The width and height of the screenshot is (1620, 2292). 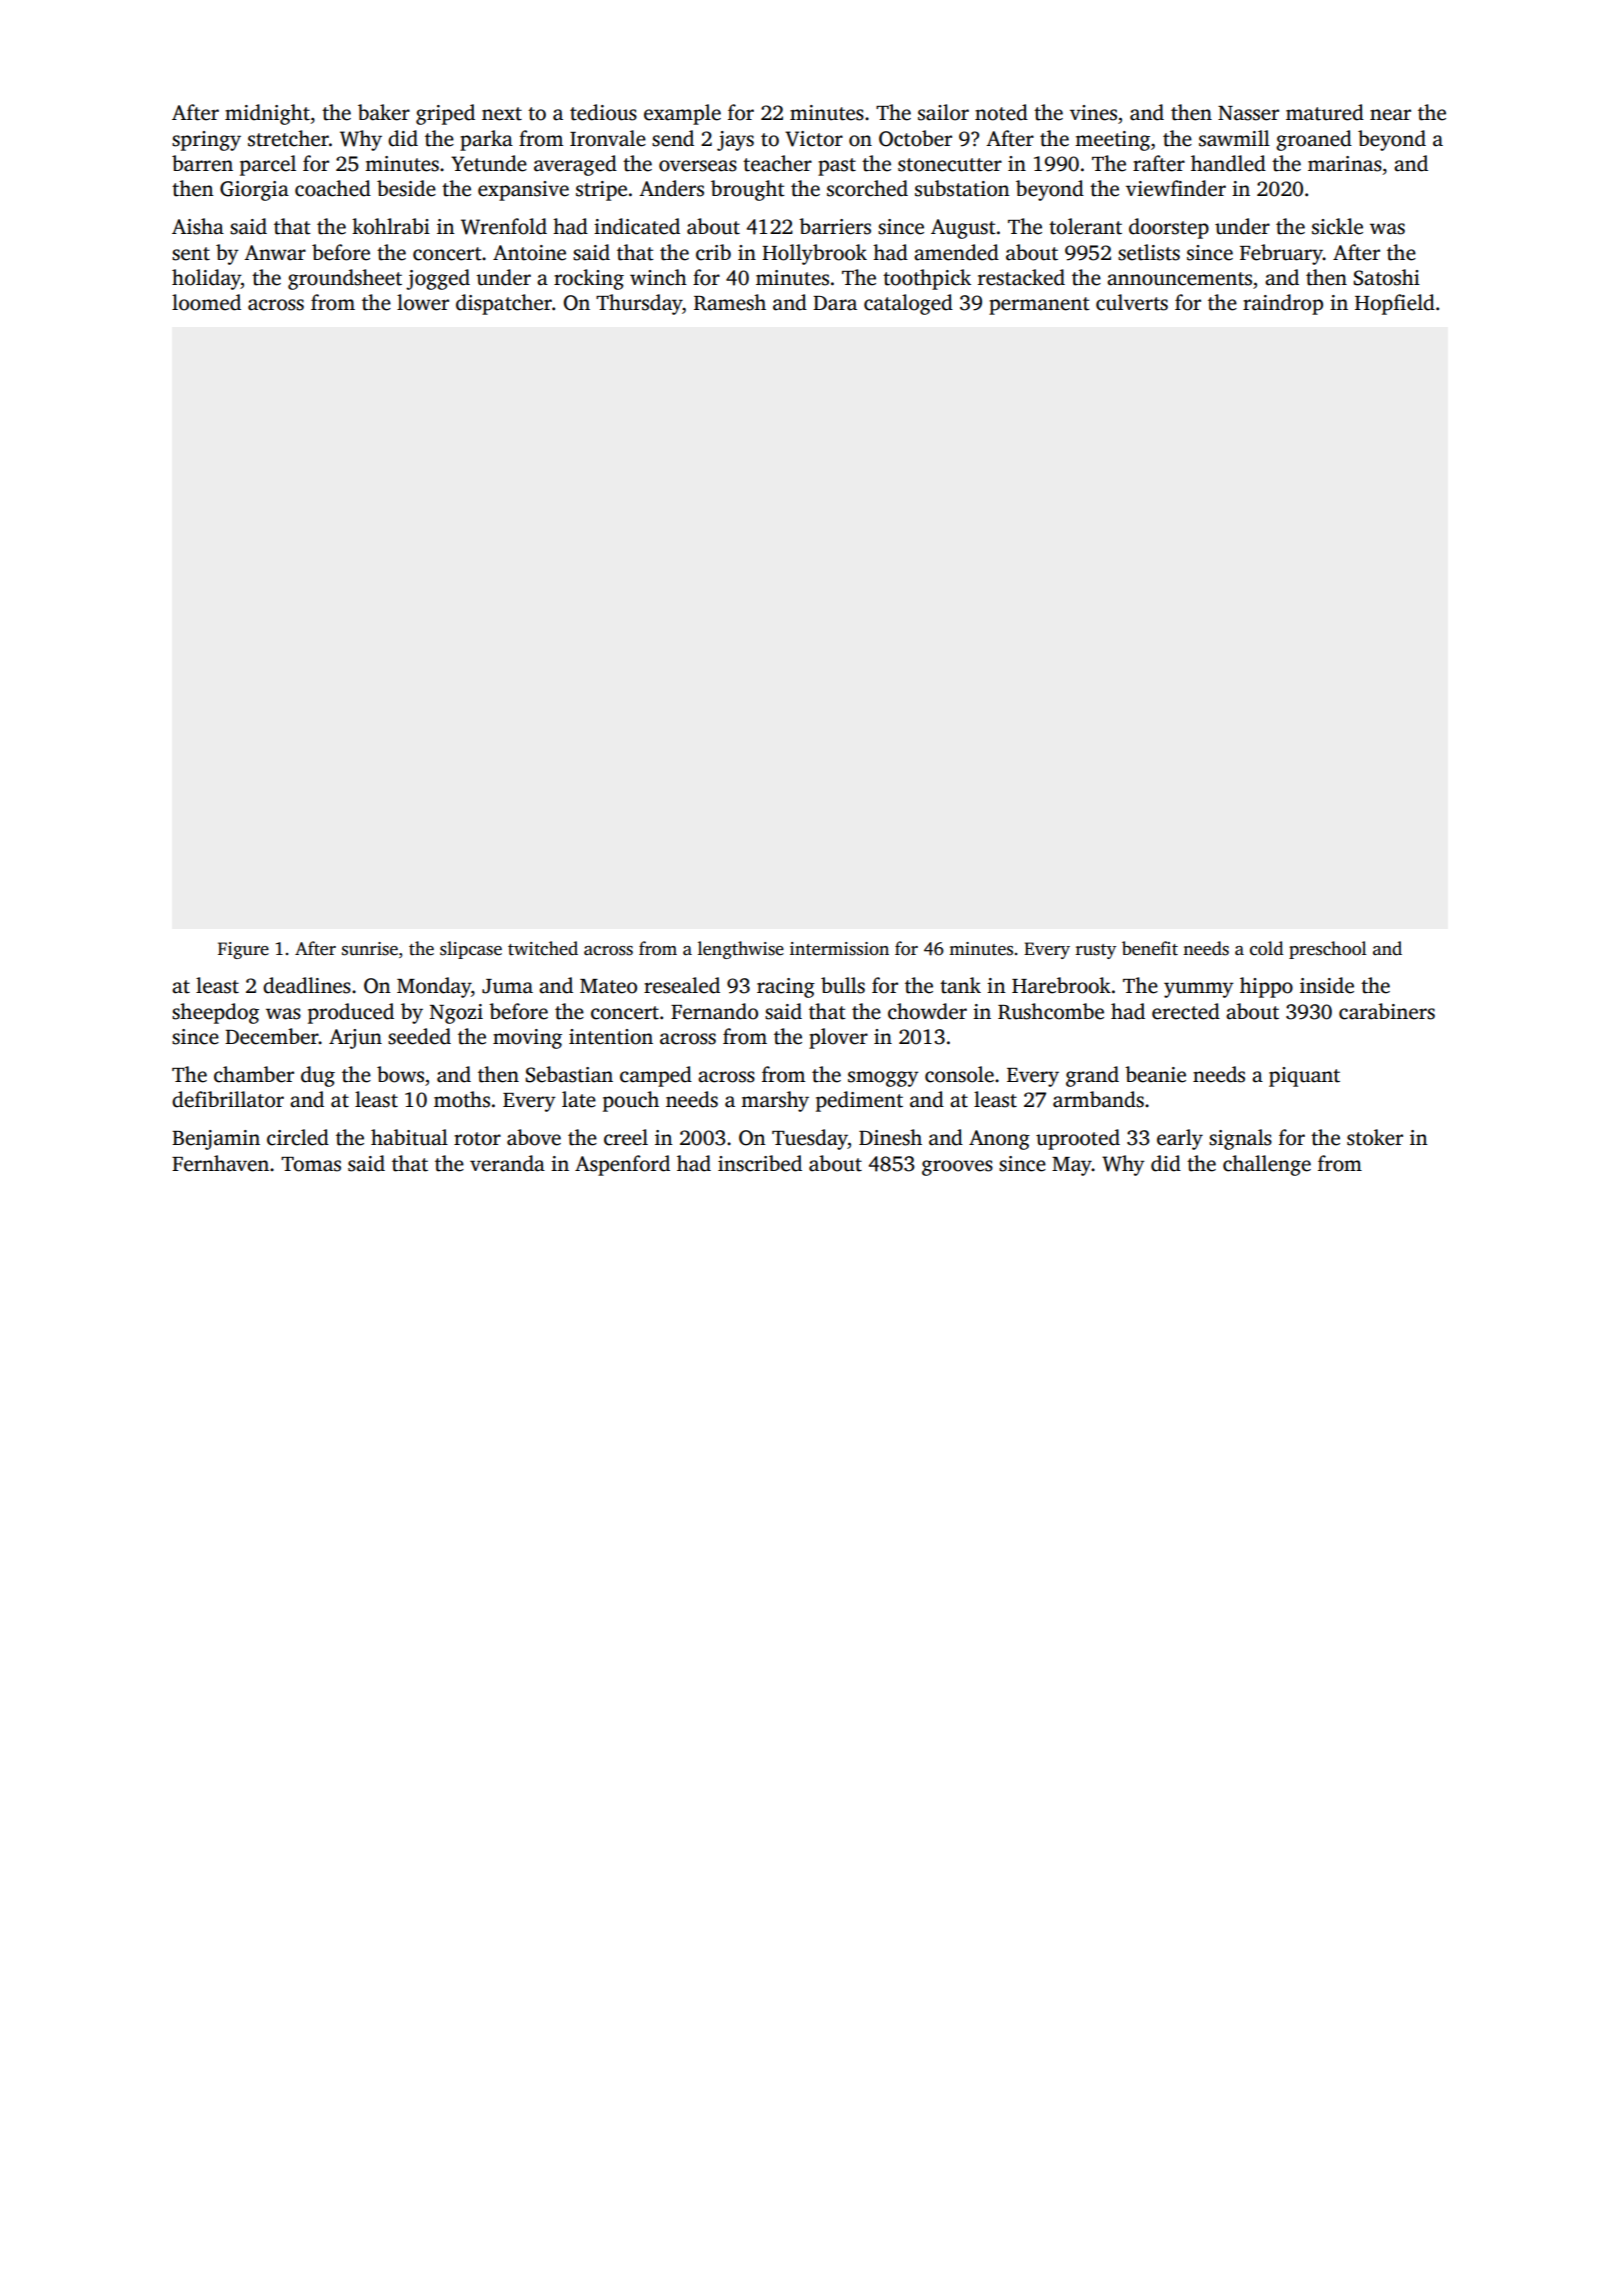 What do you see at coordinates (1093, 113) in the screenshot?
I see `vines` at bounding box center [1093, 113].
